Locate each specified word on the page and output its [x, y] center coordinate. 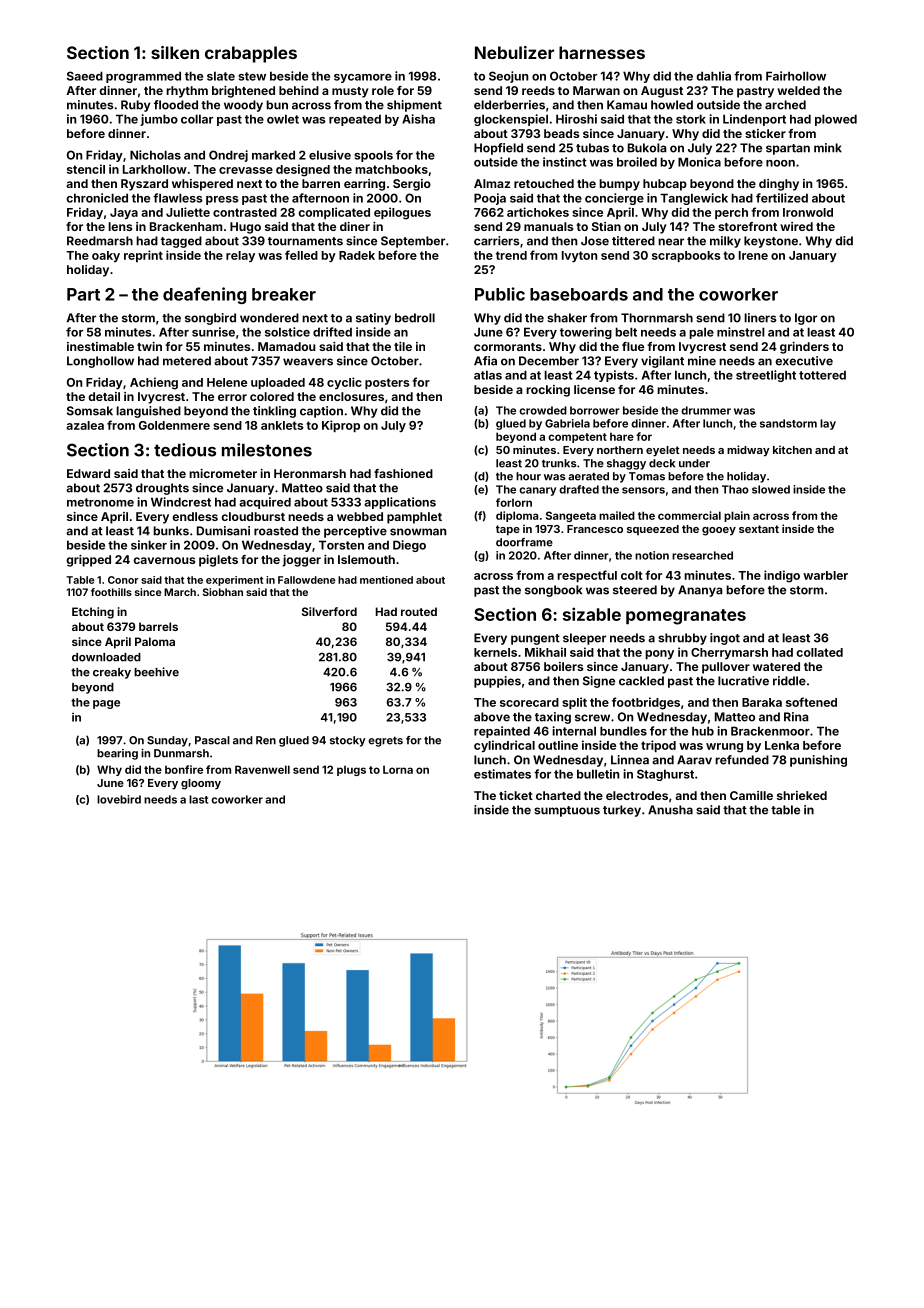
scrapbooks [686, 256]
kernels [495, 652]
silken [175, 52]
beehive [156, 672]
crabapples [251, 54]
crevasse [246, 170]
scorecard [529, 702]
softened [811, 702]
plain [737, 516]
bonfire [184, 769]
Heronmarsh [310, 473]
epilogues [402, 213]
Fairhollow [796, 76]
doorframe [524, 542]
